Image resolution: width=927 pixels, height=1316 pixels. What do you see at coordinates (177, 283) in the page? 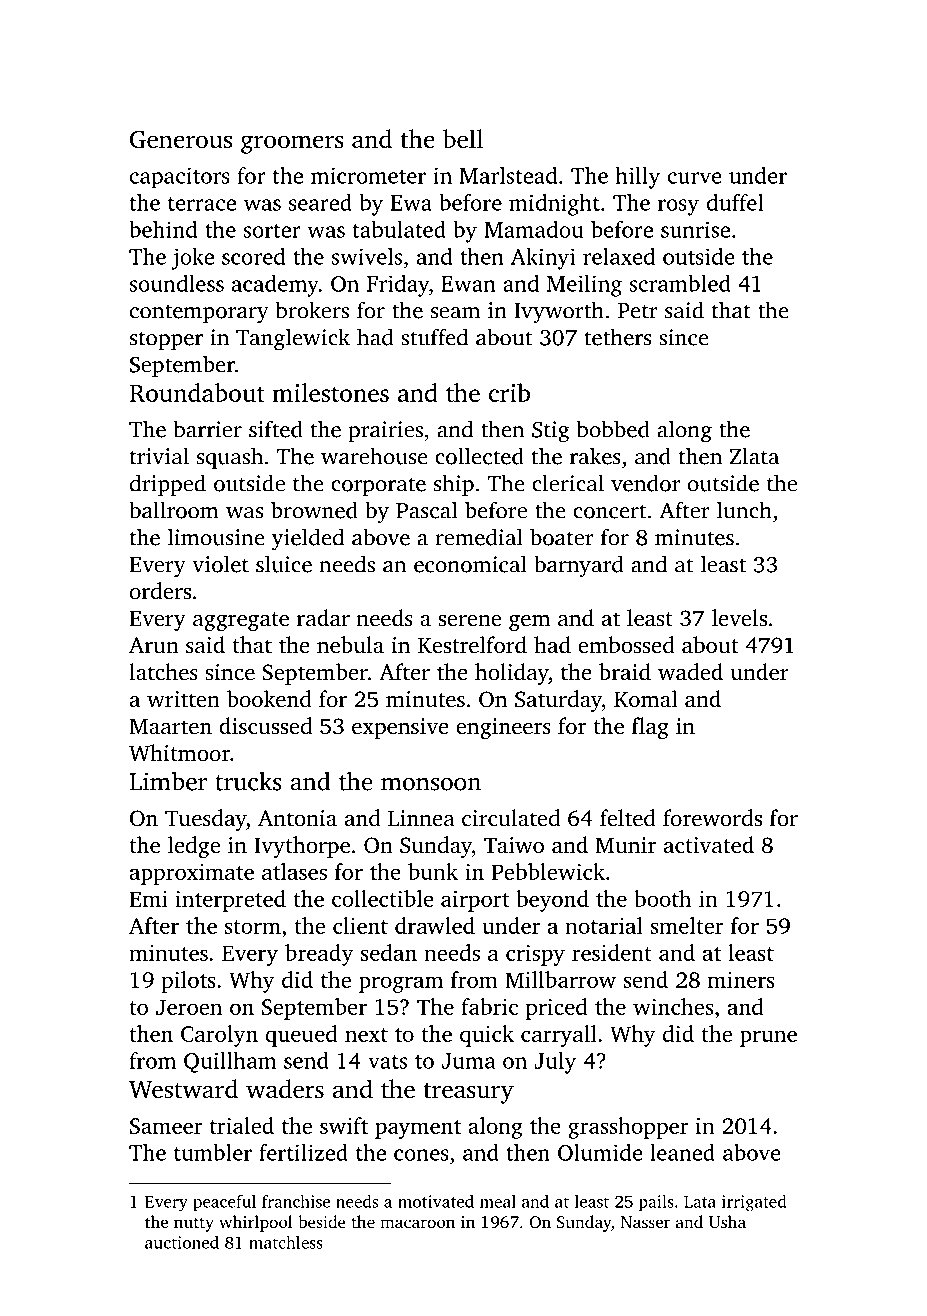
I see `soundless` at bounding box center [177, 283].
